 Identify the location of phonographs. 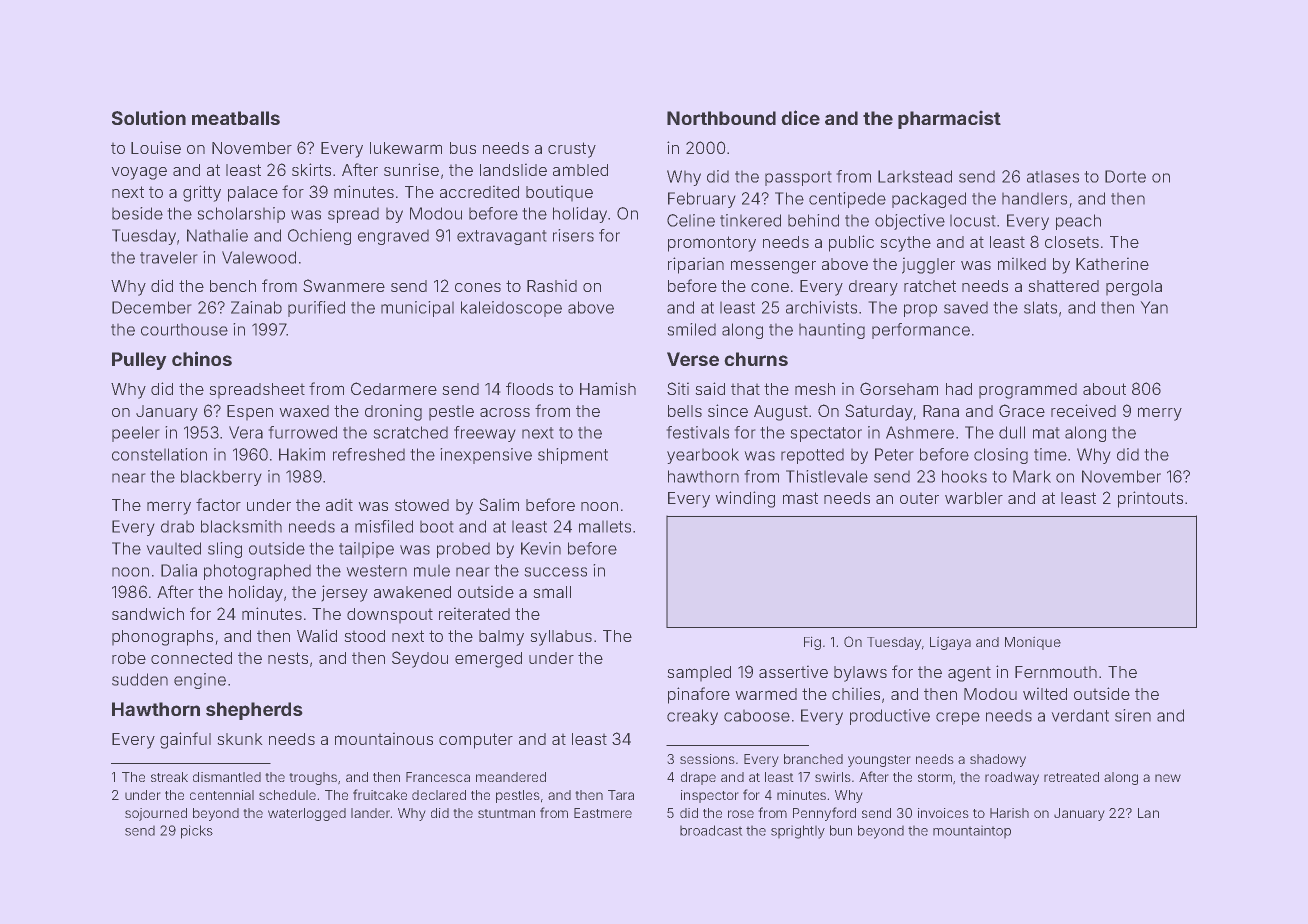
(162, 638).
